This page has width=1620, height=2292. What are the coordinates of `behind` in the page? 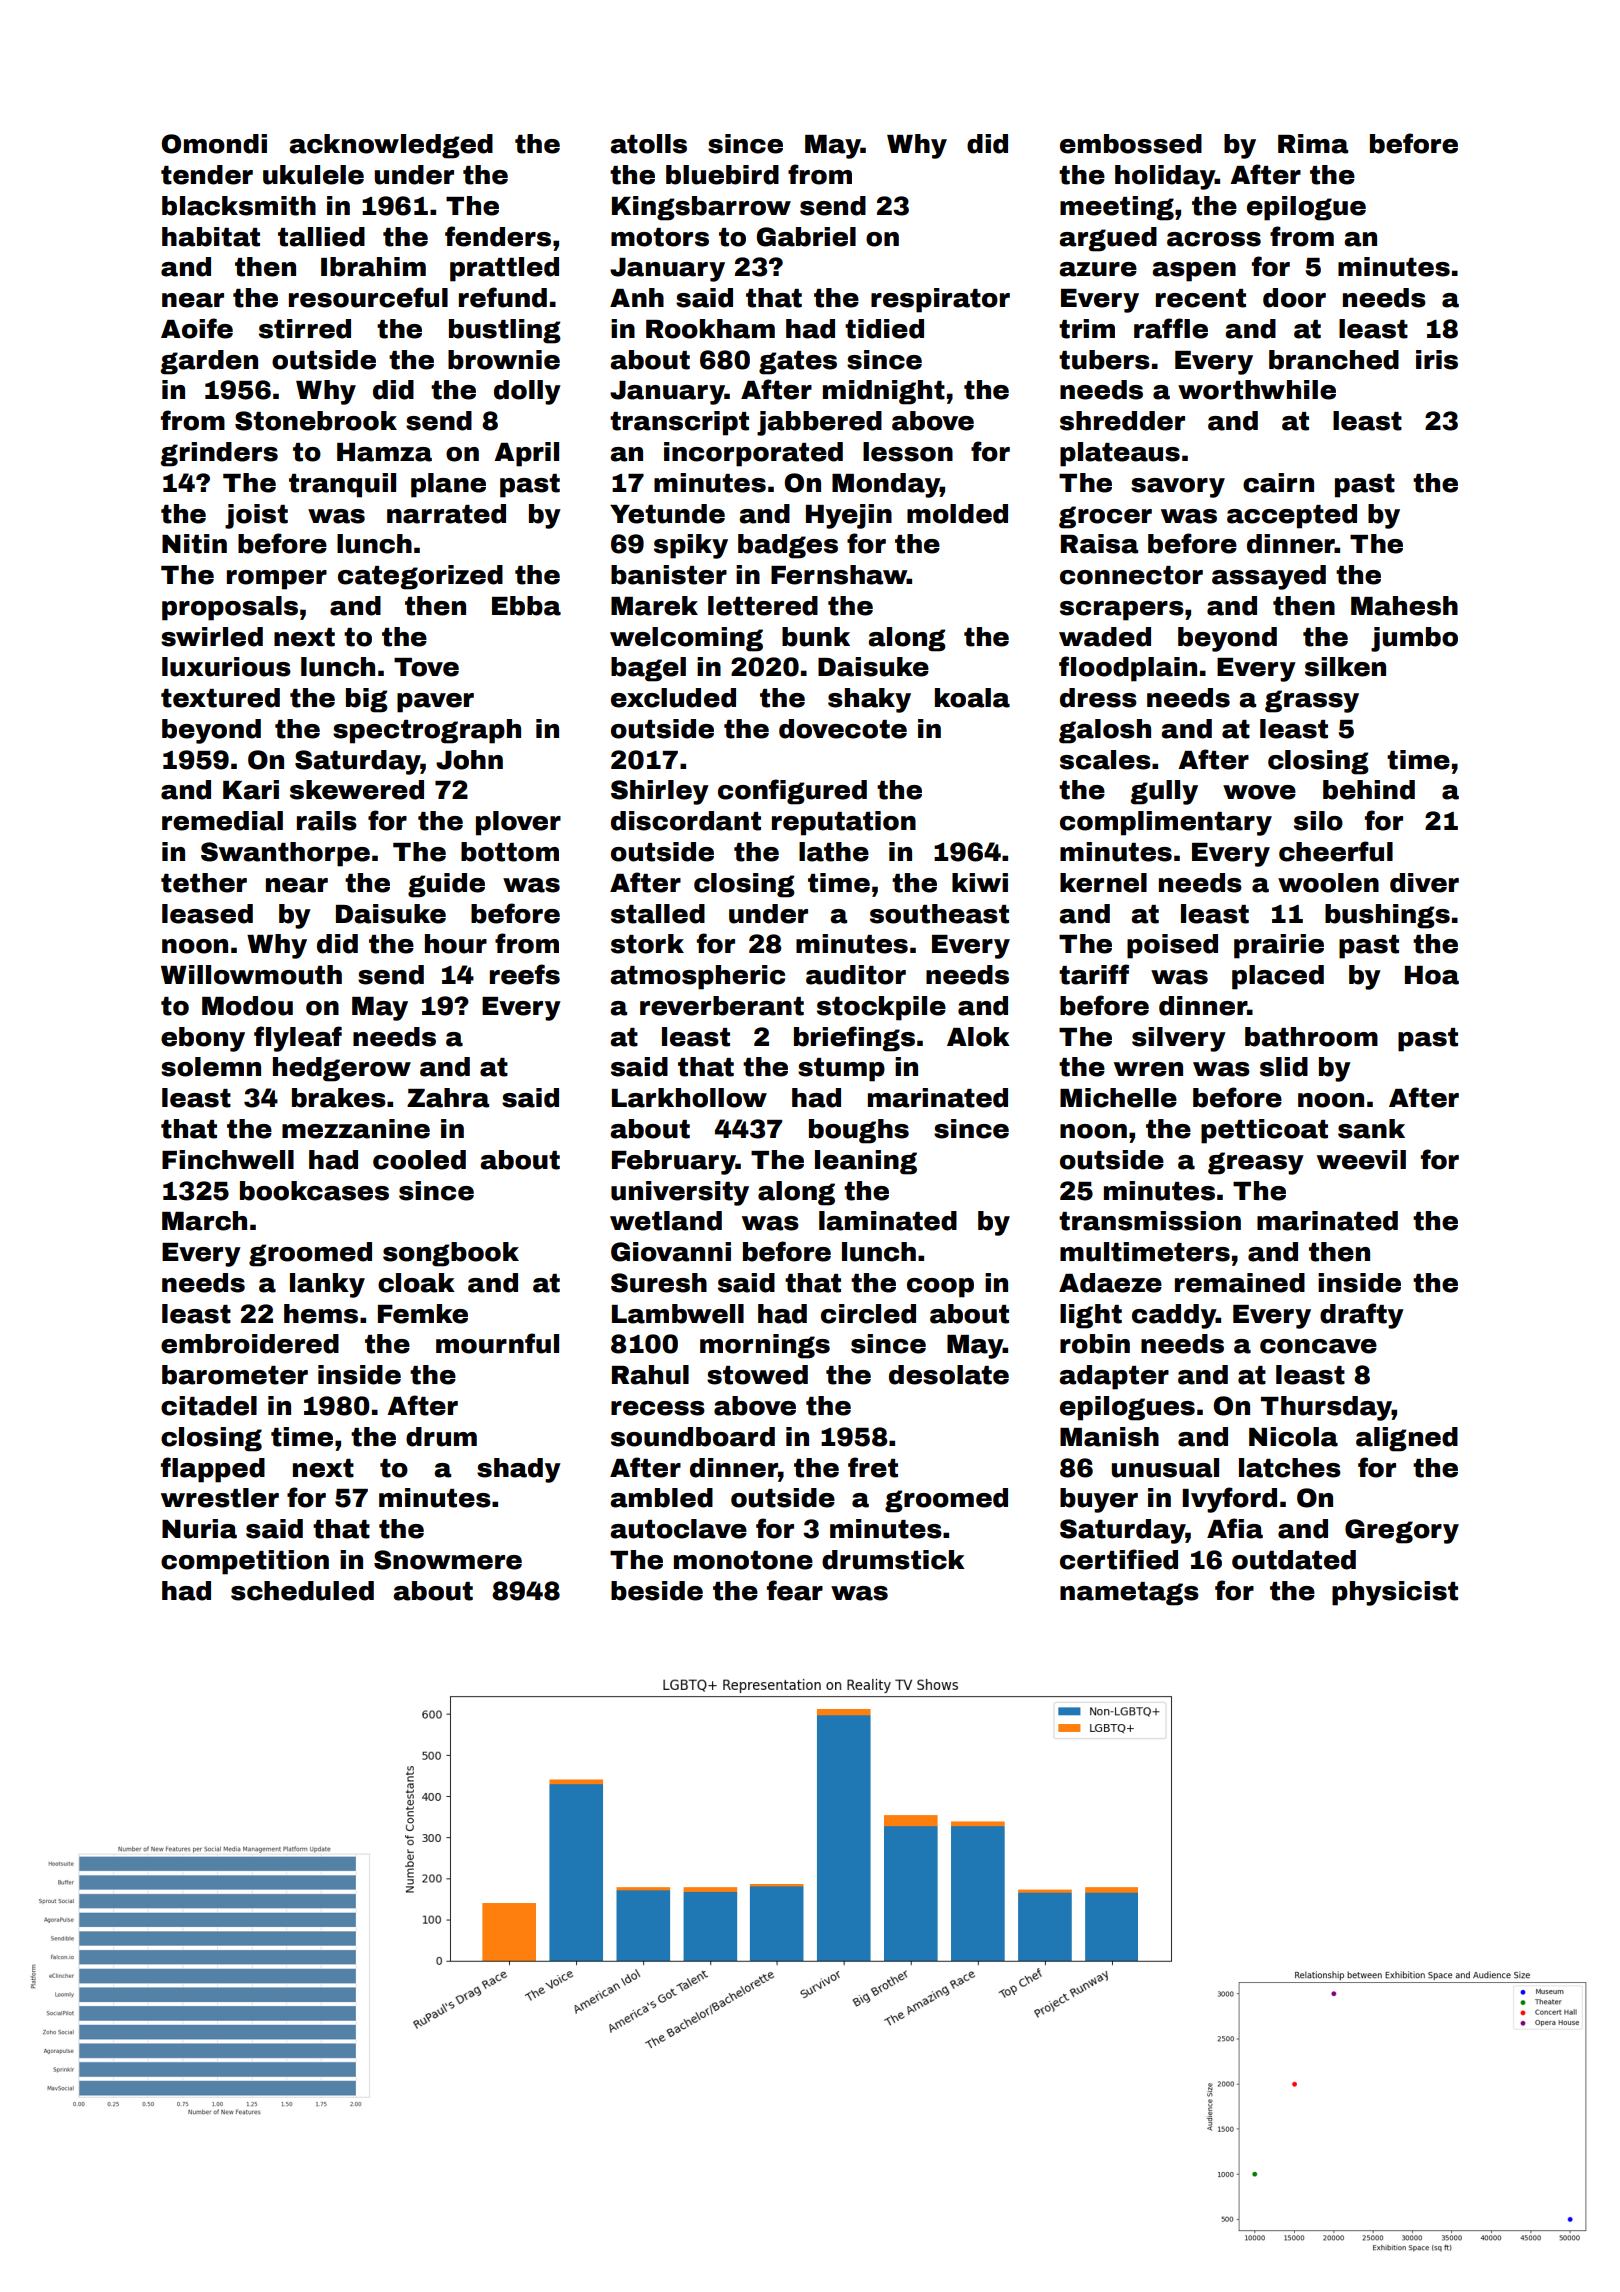 It's located at (1369, 790).
